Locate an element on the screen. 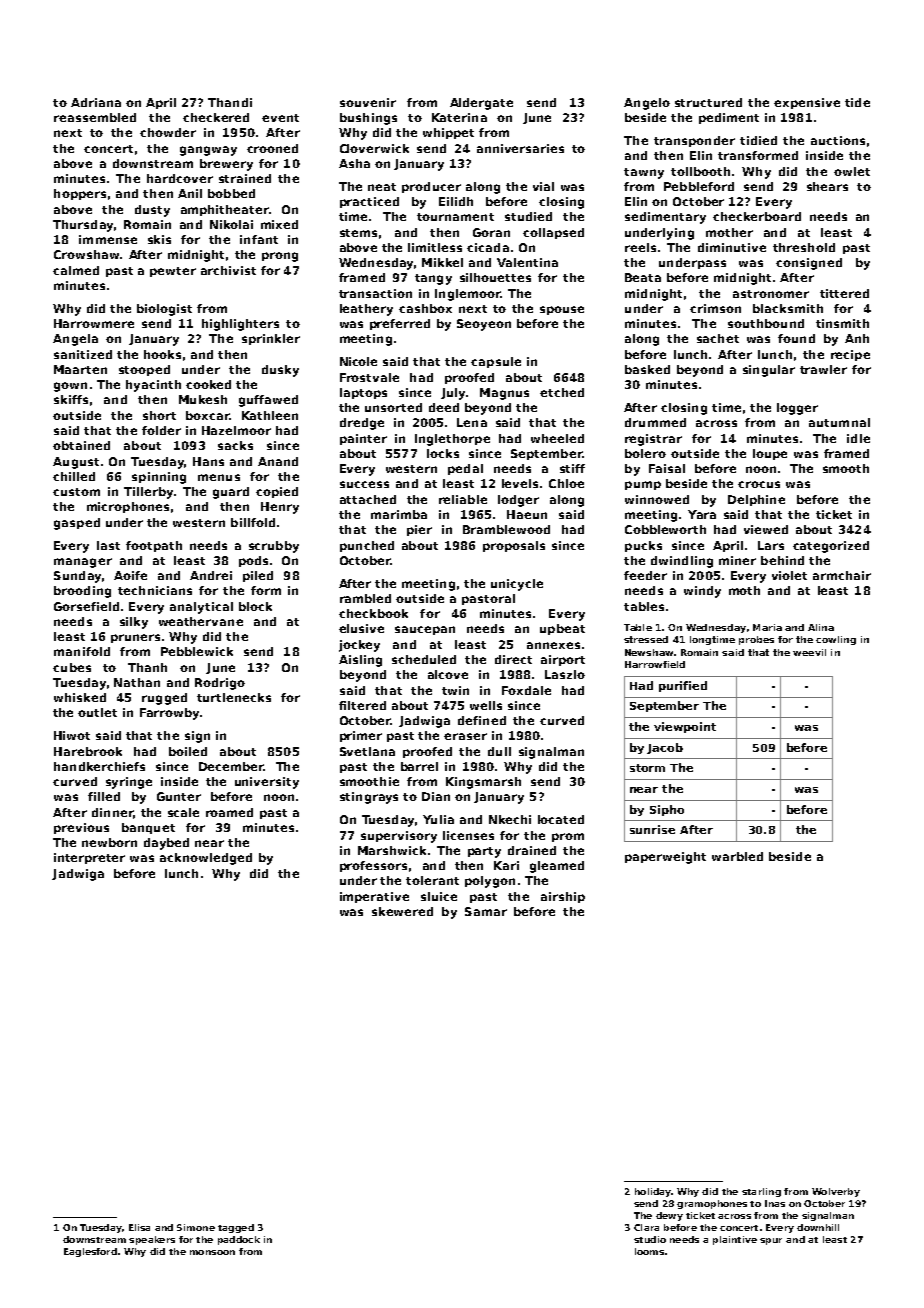 This screenshot has height=1308, width=924. Wolverby is located at coordinates (836, 1192).
